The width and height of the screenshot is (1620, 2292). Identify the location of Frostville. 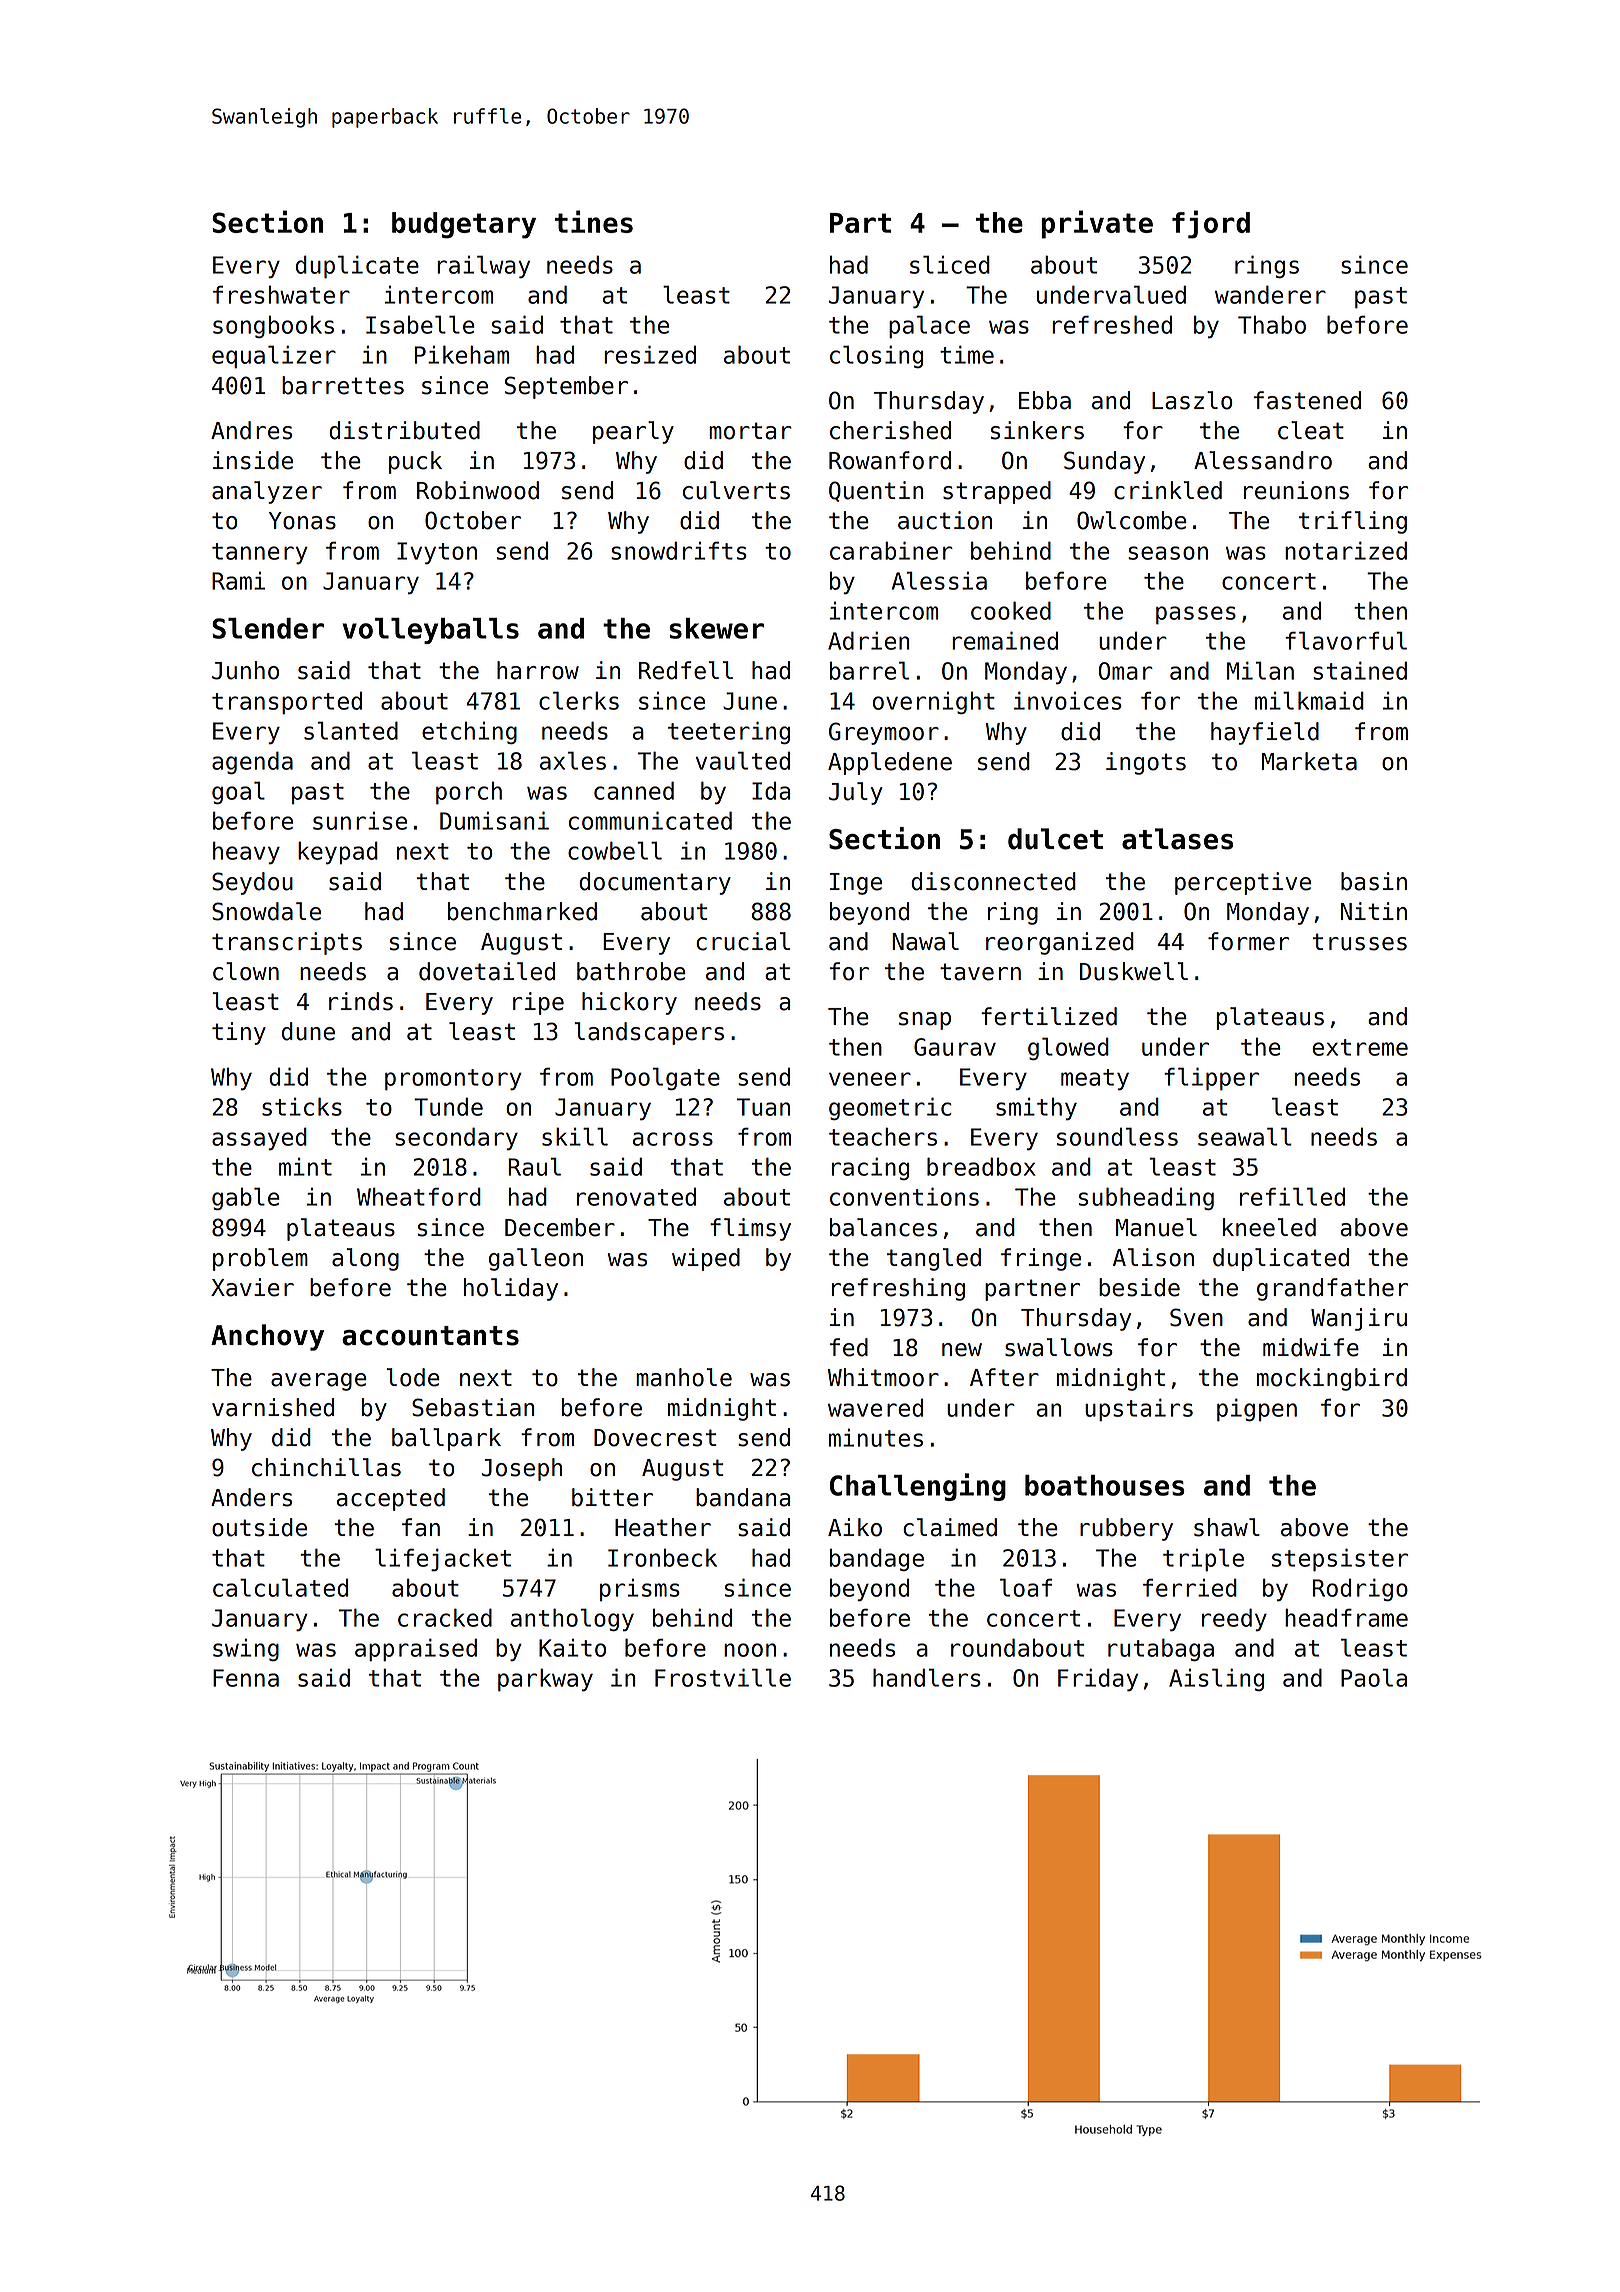
(723, 1677).
